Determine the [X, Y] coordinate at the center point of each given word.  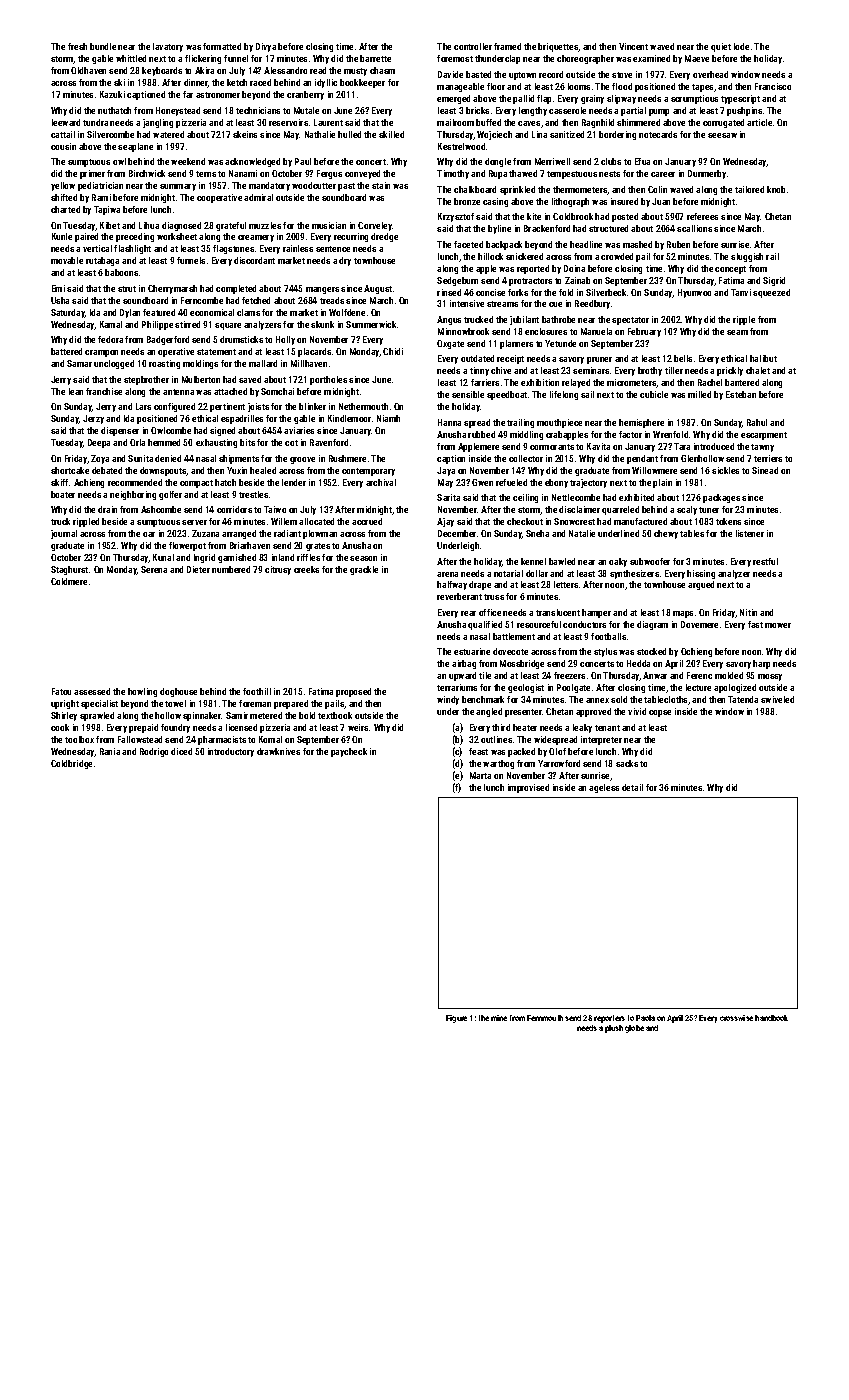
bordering [617, 135]
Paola [645, 1018]
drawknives [278, 751]
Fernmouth [545, 1018]
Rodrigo [154, 752]
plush [614, 1029]
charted [65, 209]
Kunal [163, 557]
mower [778, 625]
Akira [204, 70]
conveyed [362, 174]
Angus [449, 320]
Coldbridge [71, 764]
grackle [364, 570]
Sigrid [774, 281]
